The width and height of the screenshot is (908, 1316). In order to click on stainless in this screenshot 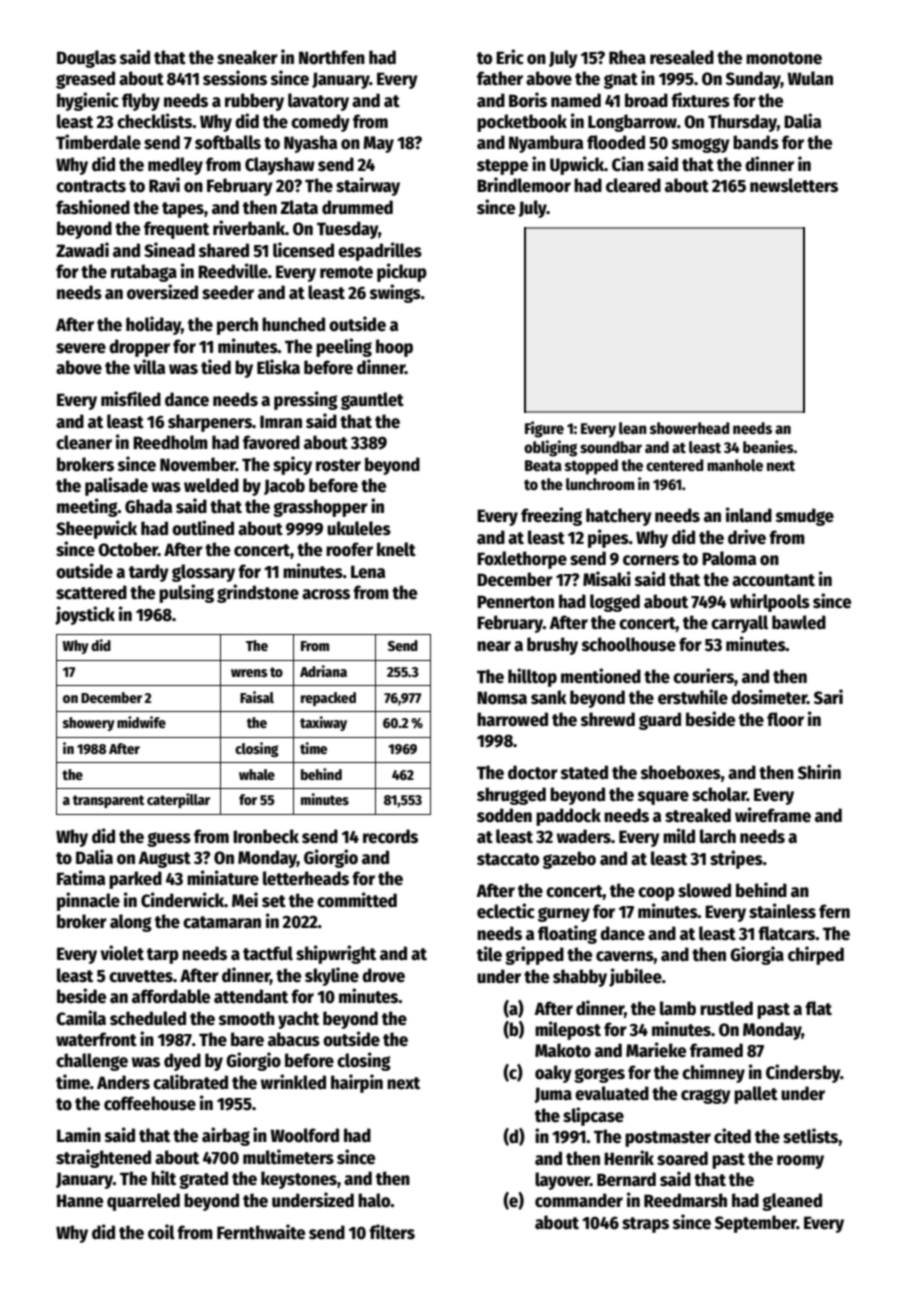, I will do `click(782, 911)`.
